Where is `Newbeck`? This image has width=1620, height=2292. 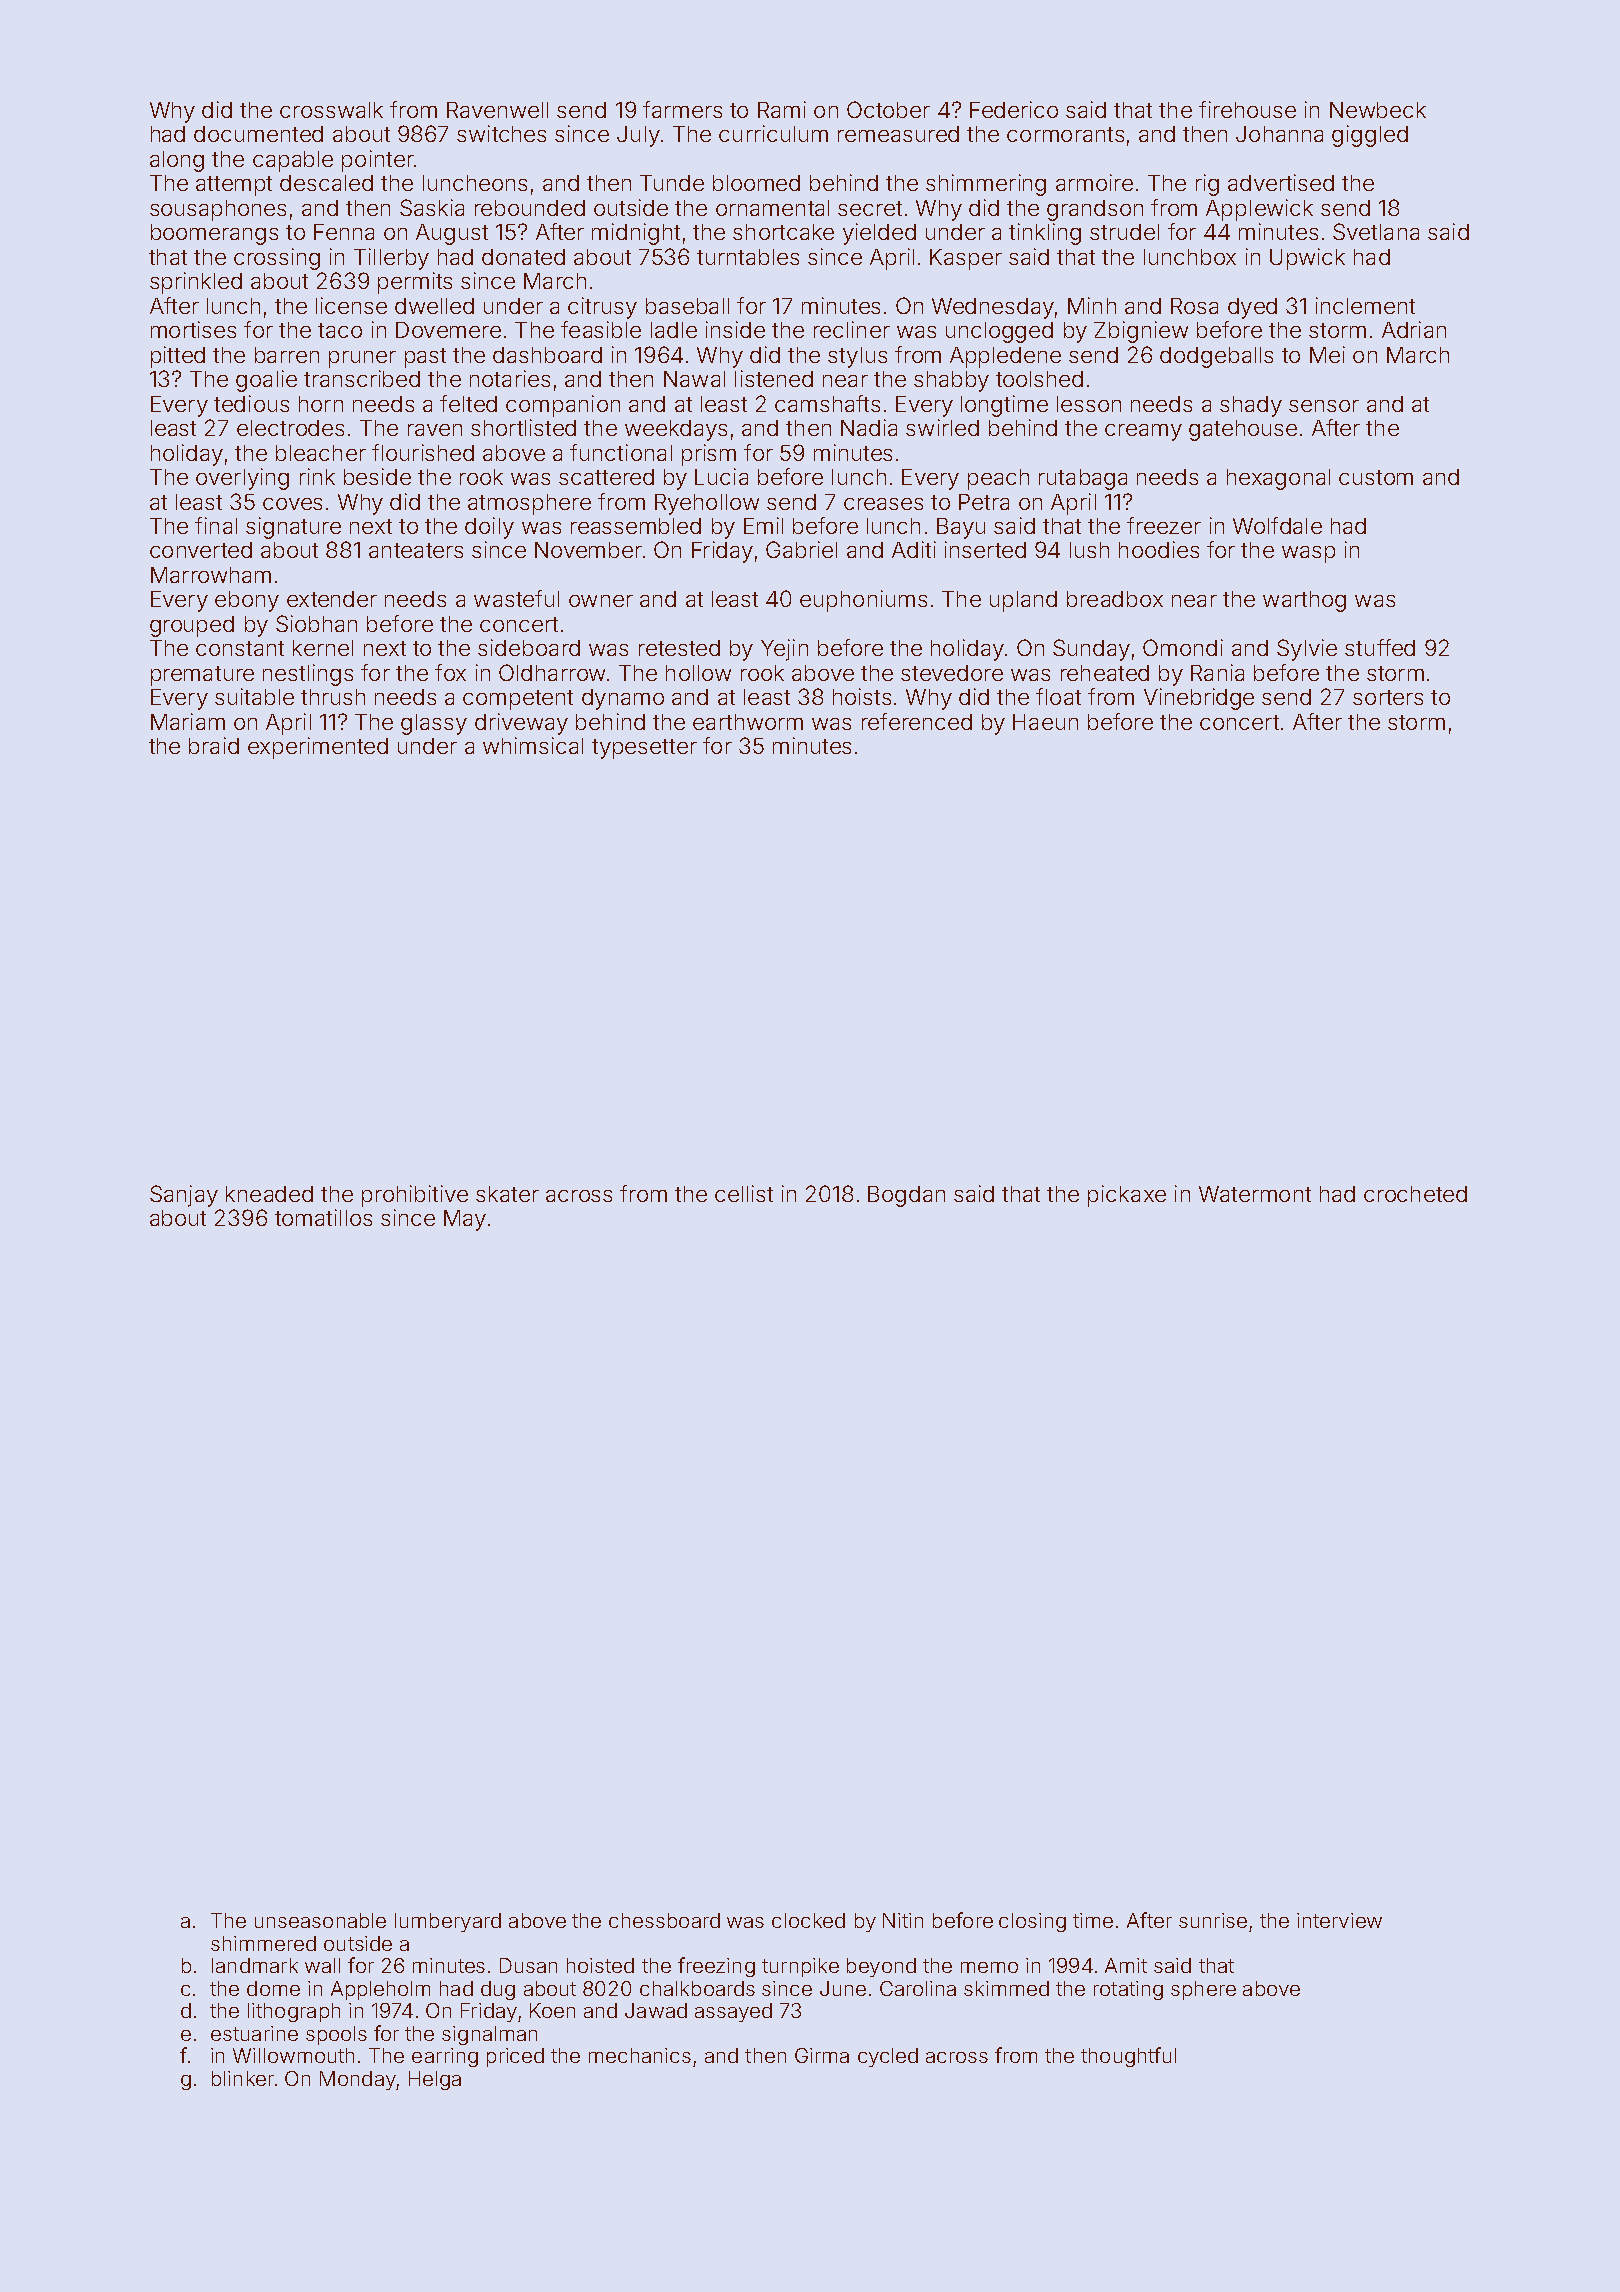 Newbeck is located at coordinates (1378, 110).
